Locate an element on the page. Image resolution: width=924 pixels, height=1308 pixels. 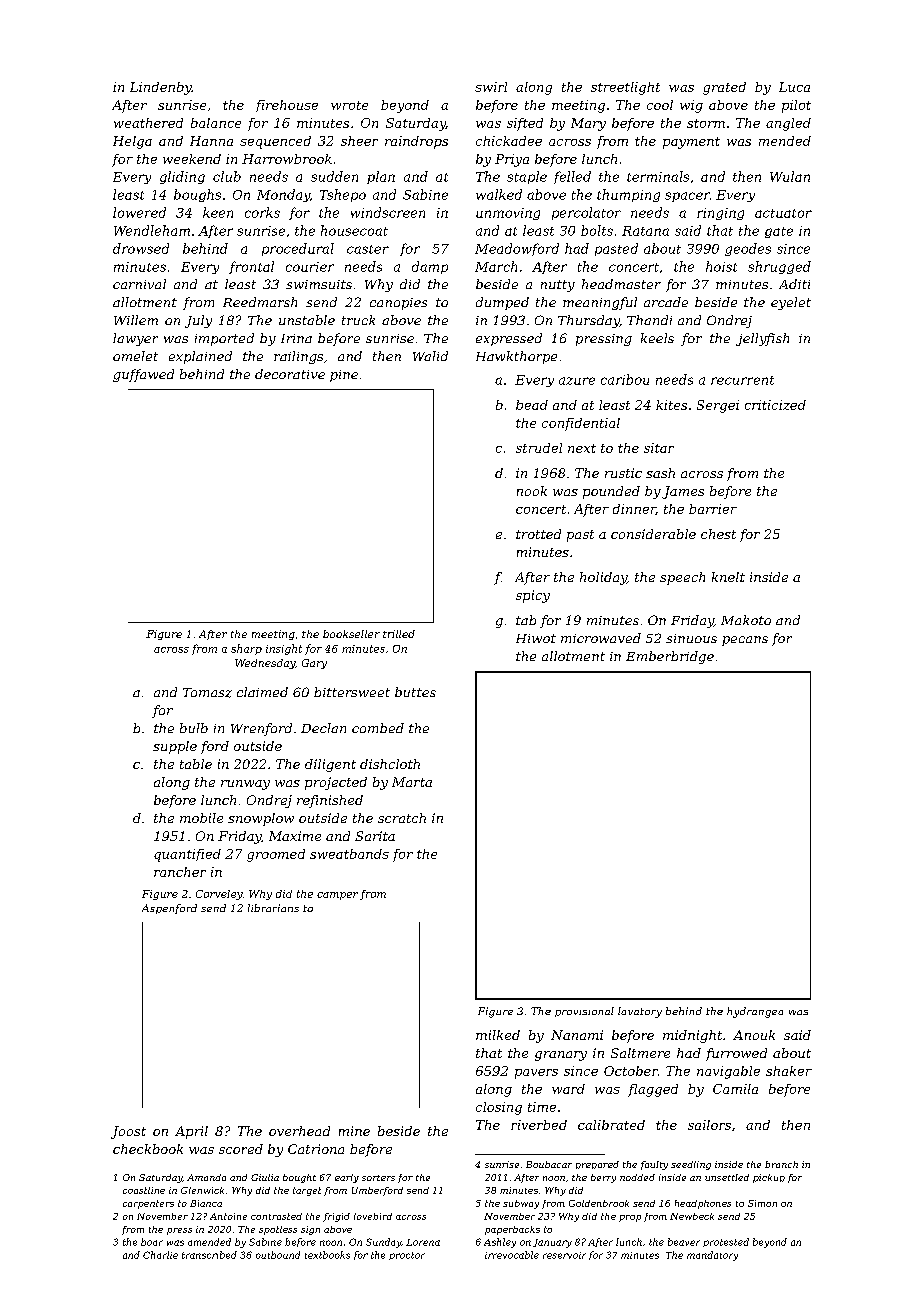
spicy is located at coordinates (533, 596).
